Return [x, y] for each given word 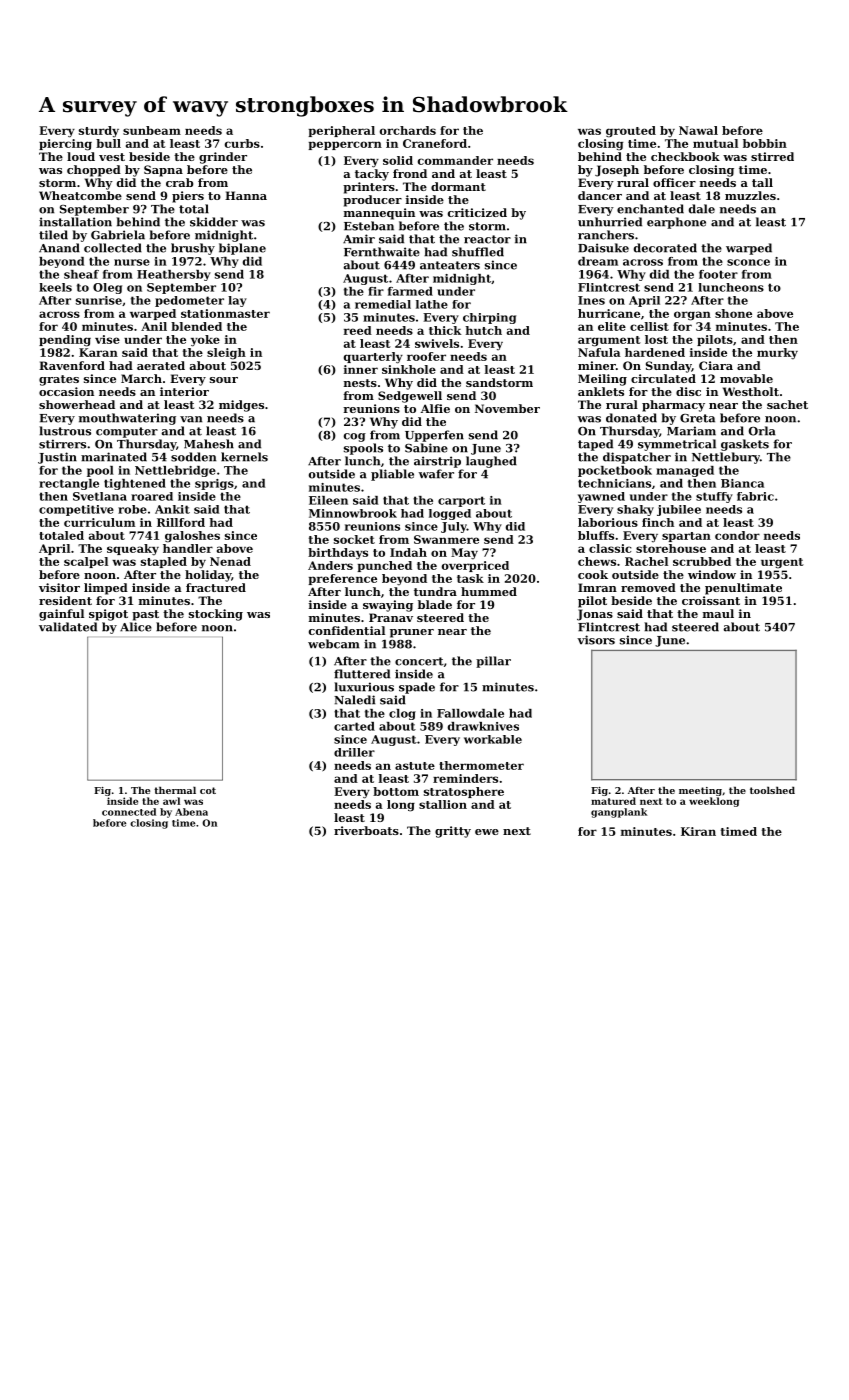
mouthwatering [127, 419]
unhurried [610, 222]
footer [718, 274]
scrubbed [702, 561]
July [454, 527]
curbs [242, 143]
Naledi [354, 700]
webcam [334, 644]
